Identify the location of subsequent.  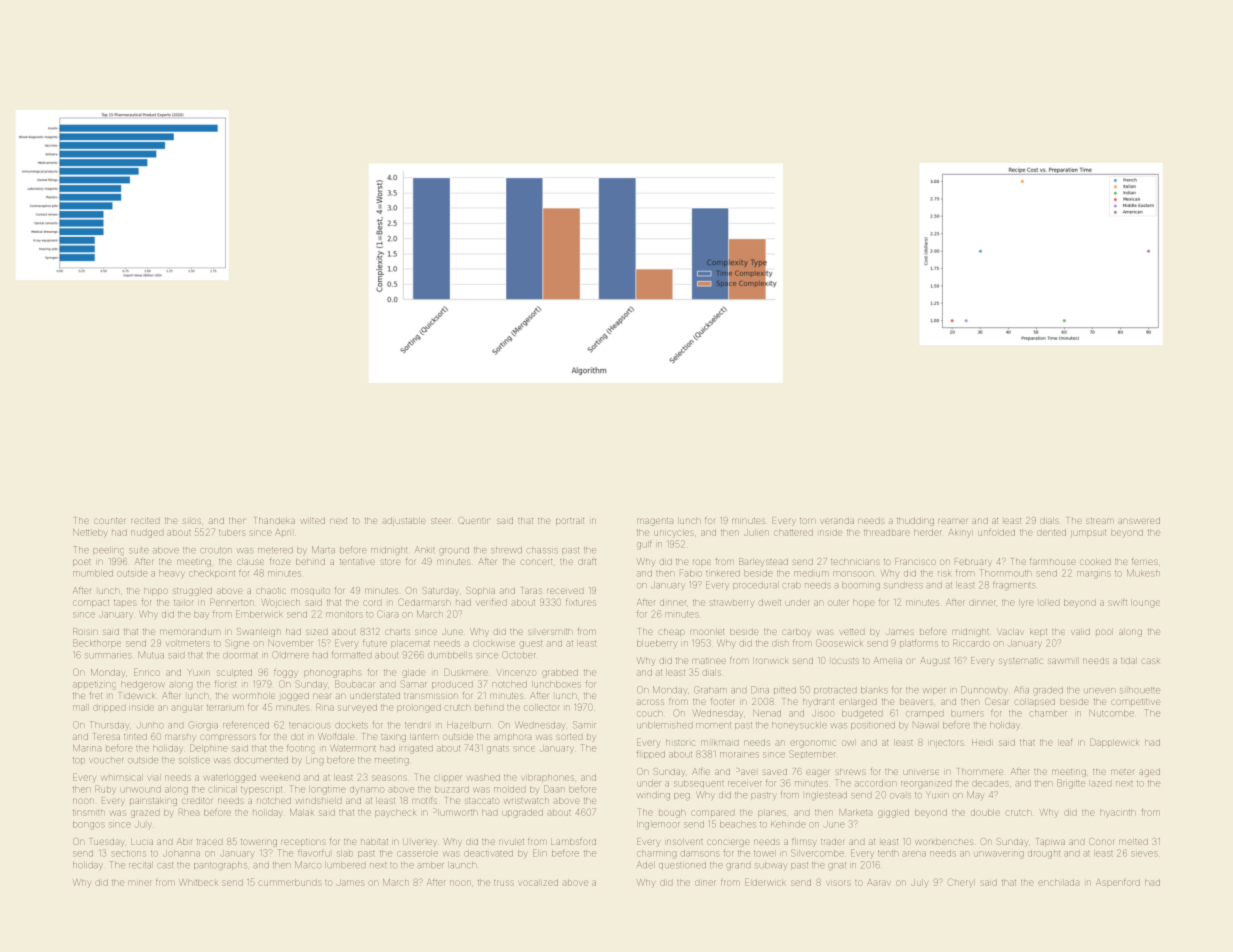
(699, 784).
